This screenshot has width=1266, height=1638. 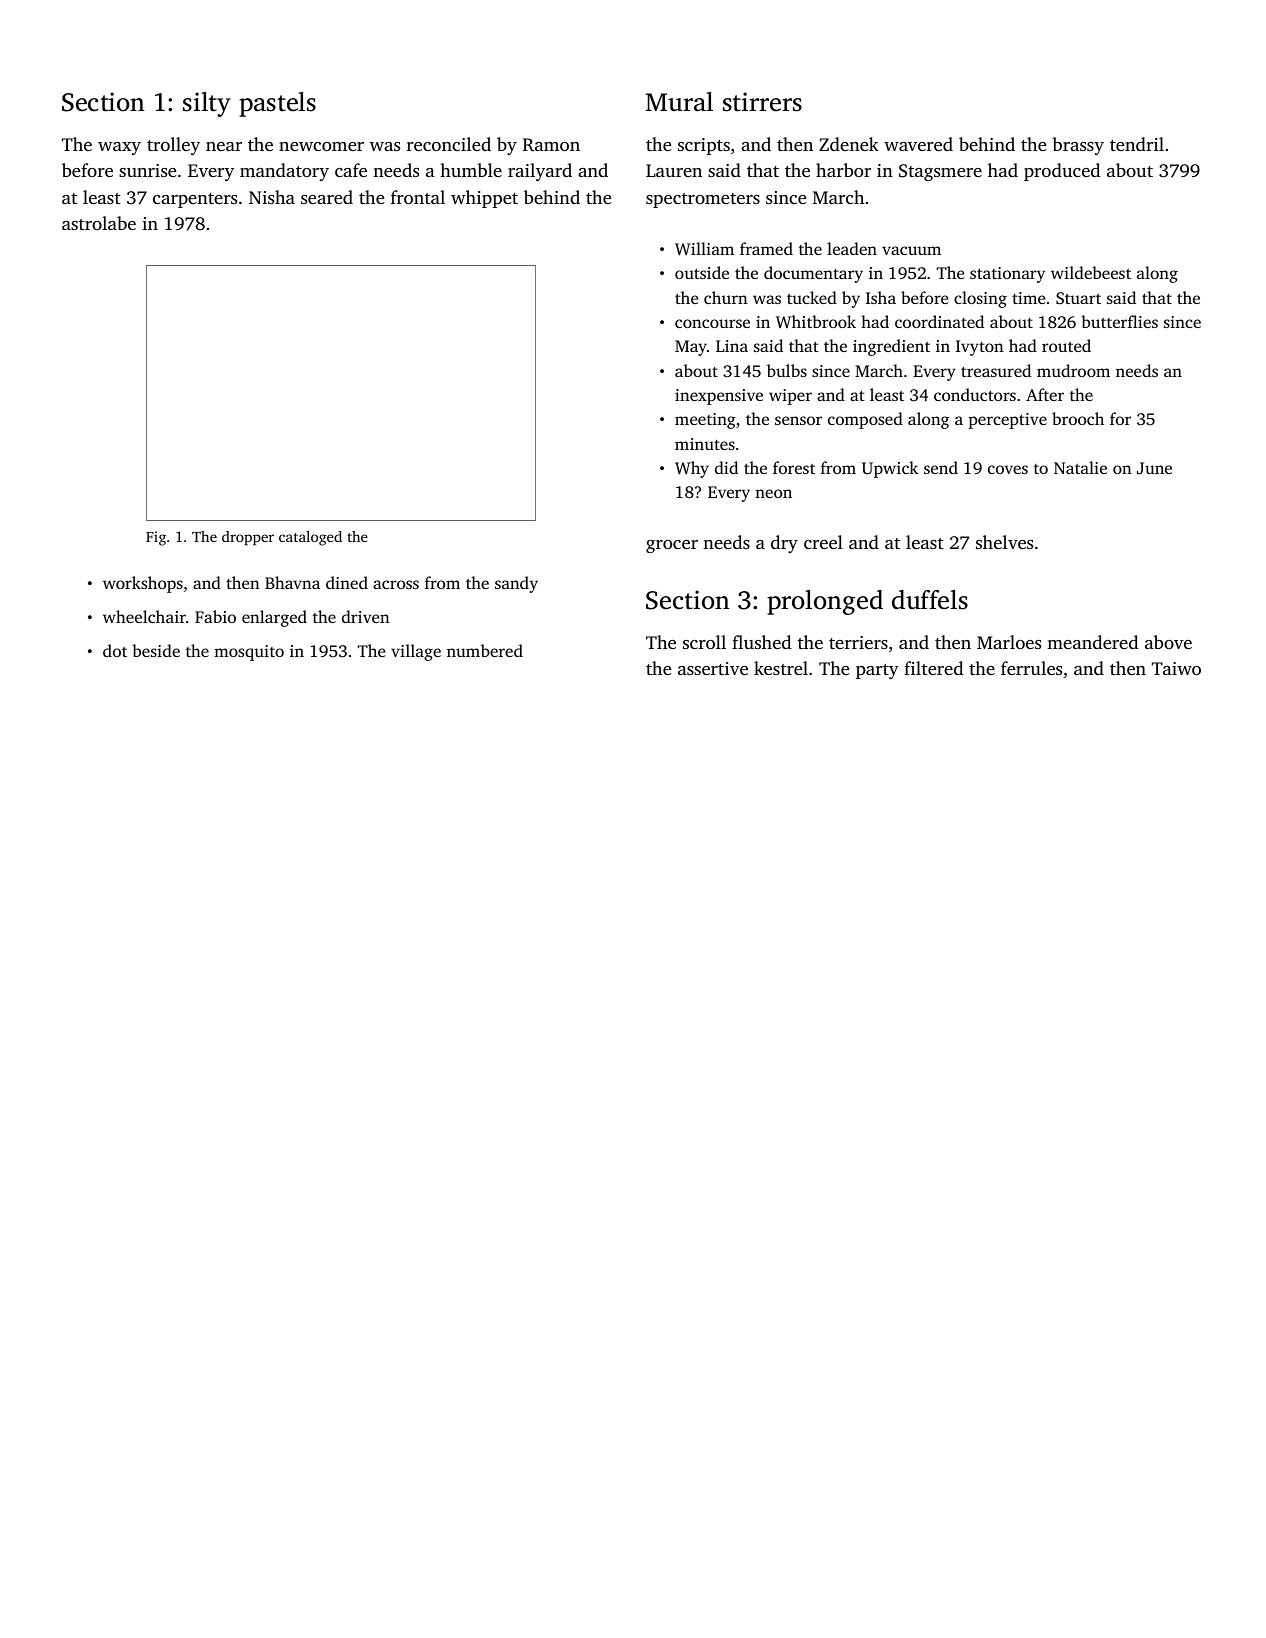 I want to click on pastels, so click(x=277, y=104).
